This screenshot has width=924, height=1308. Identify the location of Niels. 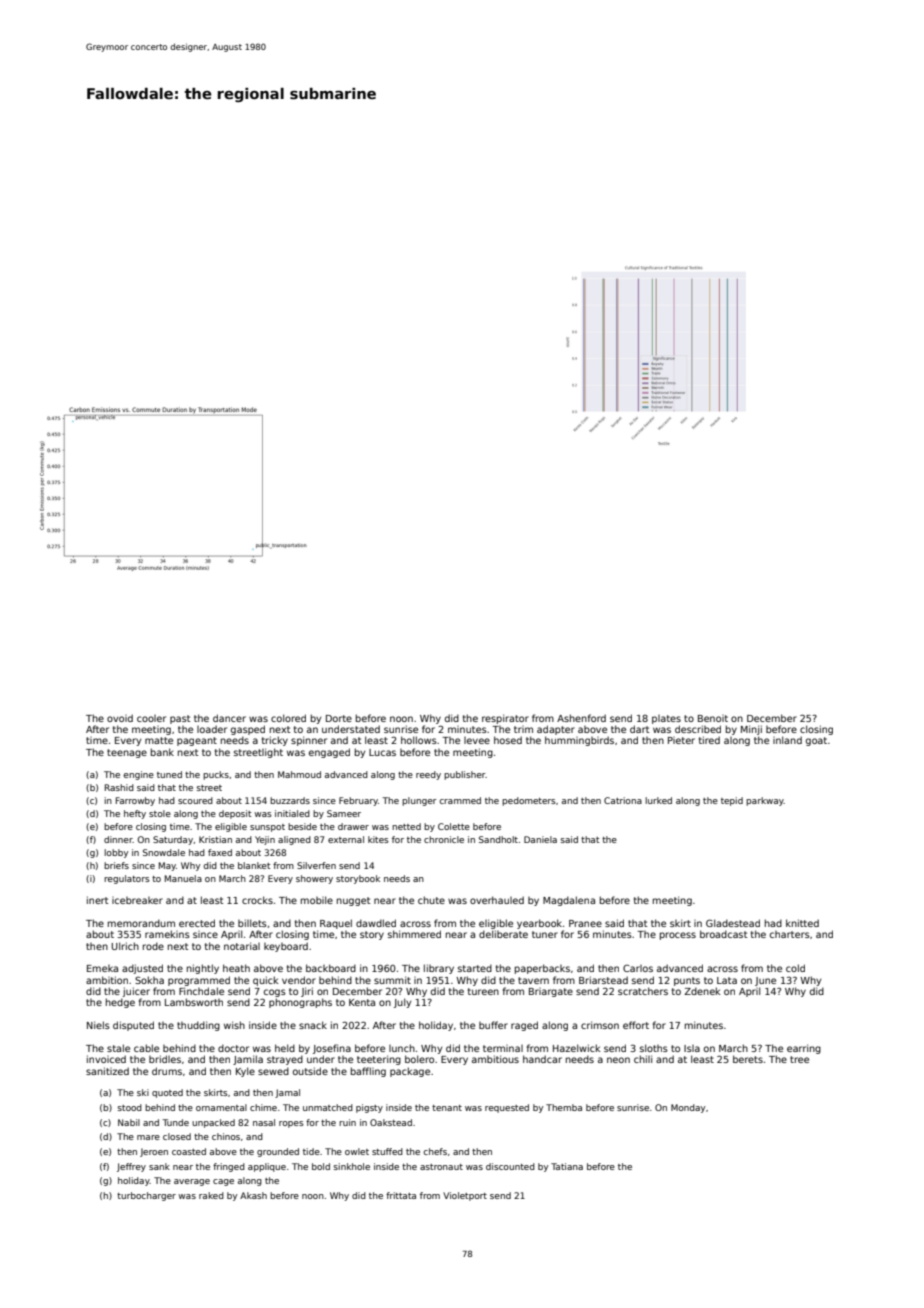
(98, 1025).
